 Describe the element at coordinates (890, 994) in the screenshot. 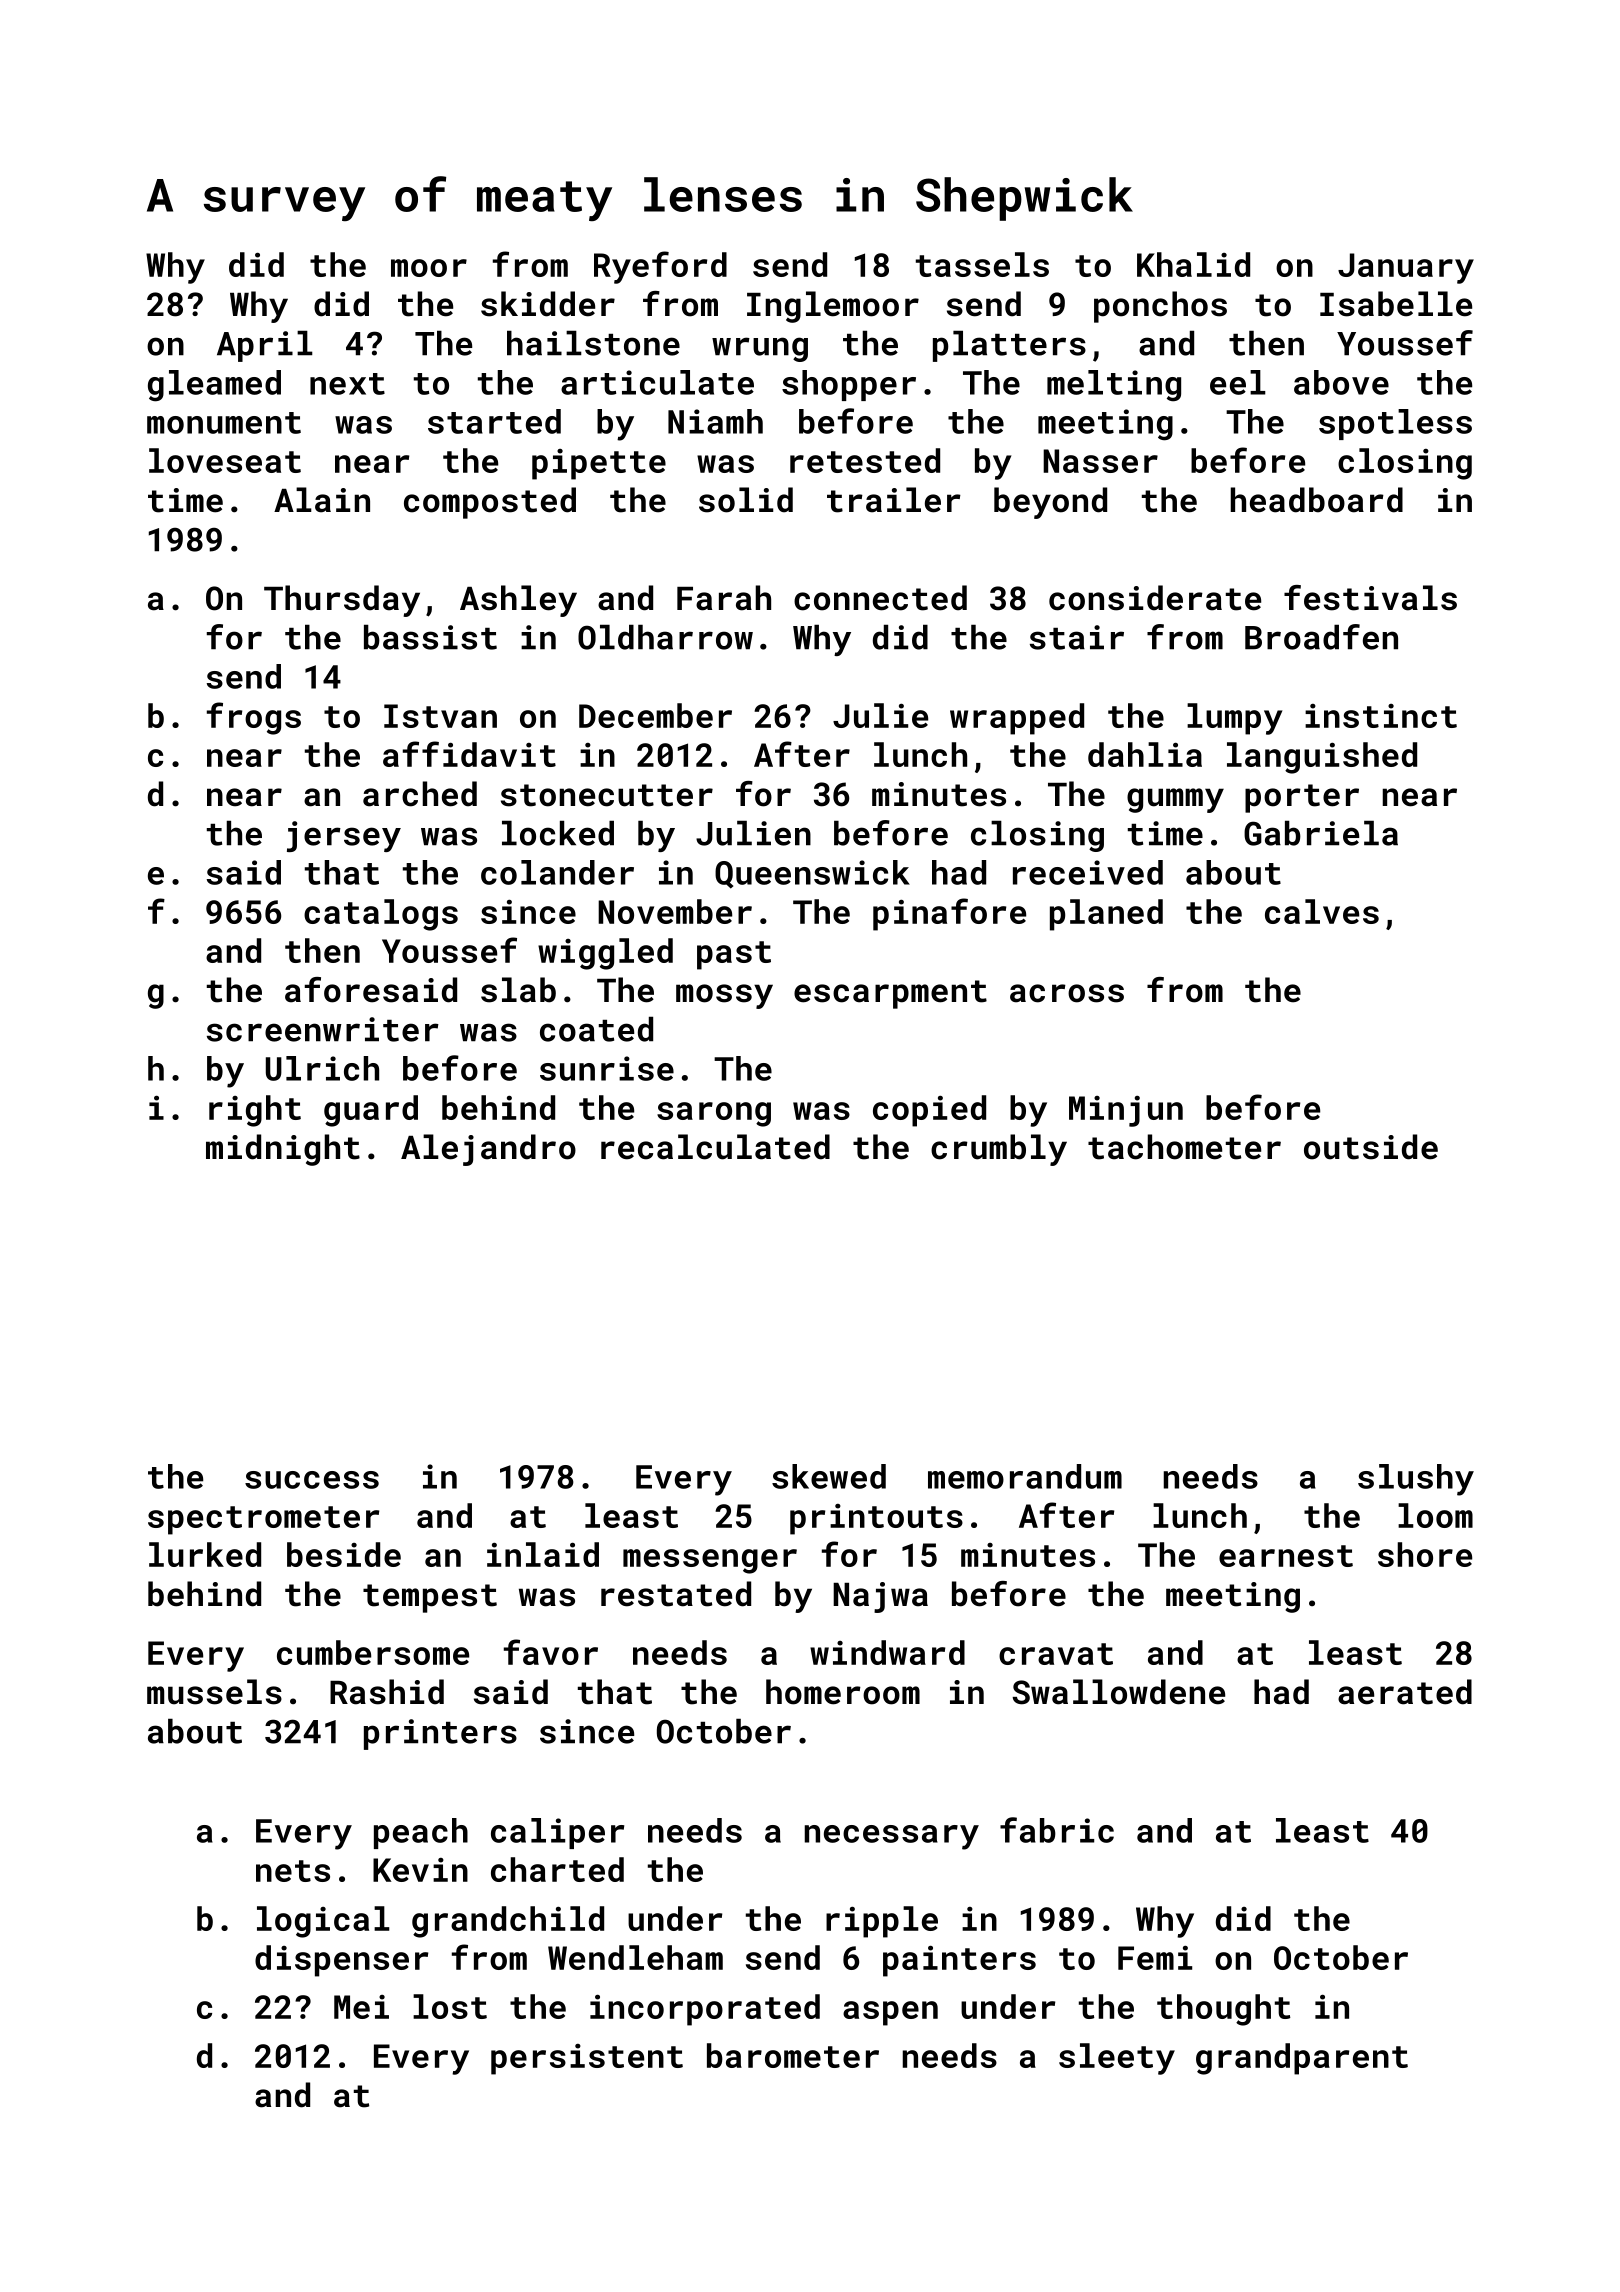

I see `escarpment` at that location.
